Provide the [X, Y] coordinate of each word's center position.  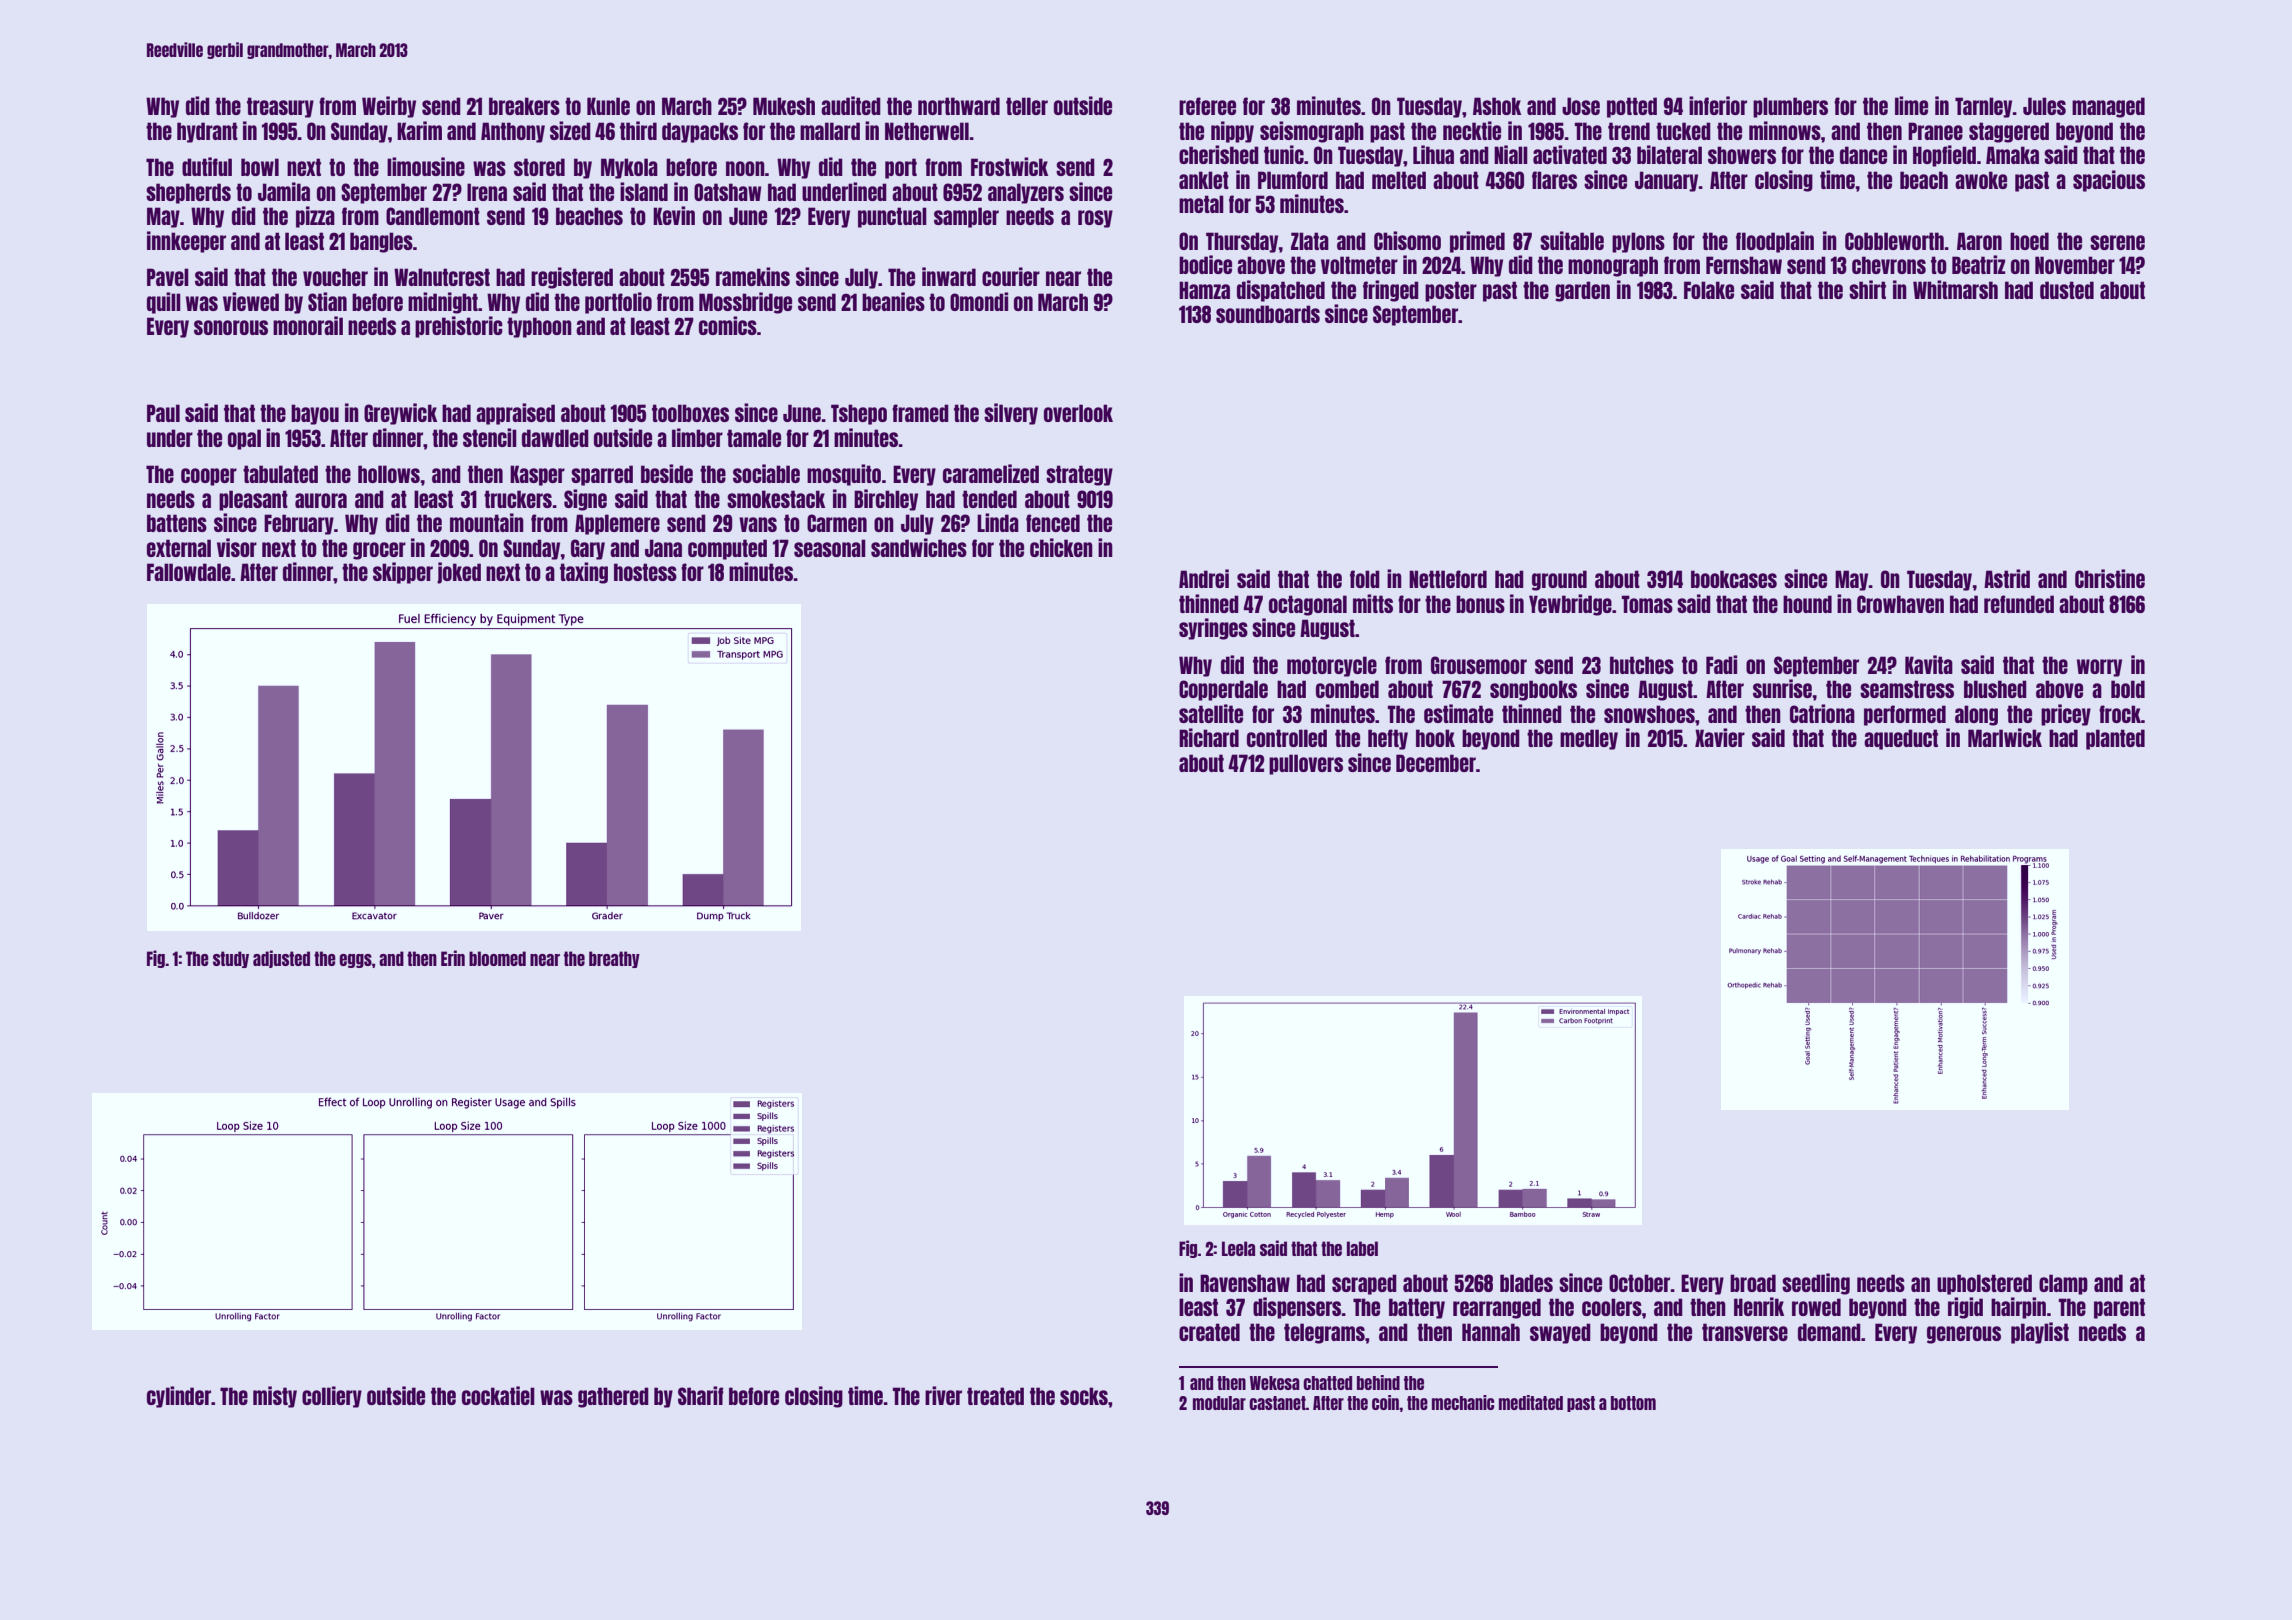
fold [1365, 579]
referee [1207, 106]
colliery [332, 1397]
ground [1559, 580]
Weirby [389, 107]
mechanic [1463, 1402]
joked [459, 573]
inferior [1718, 105]
